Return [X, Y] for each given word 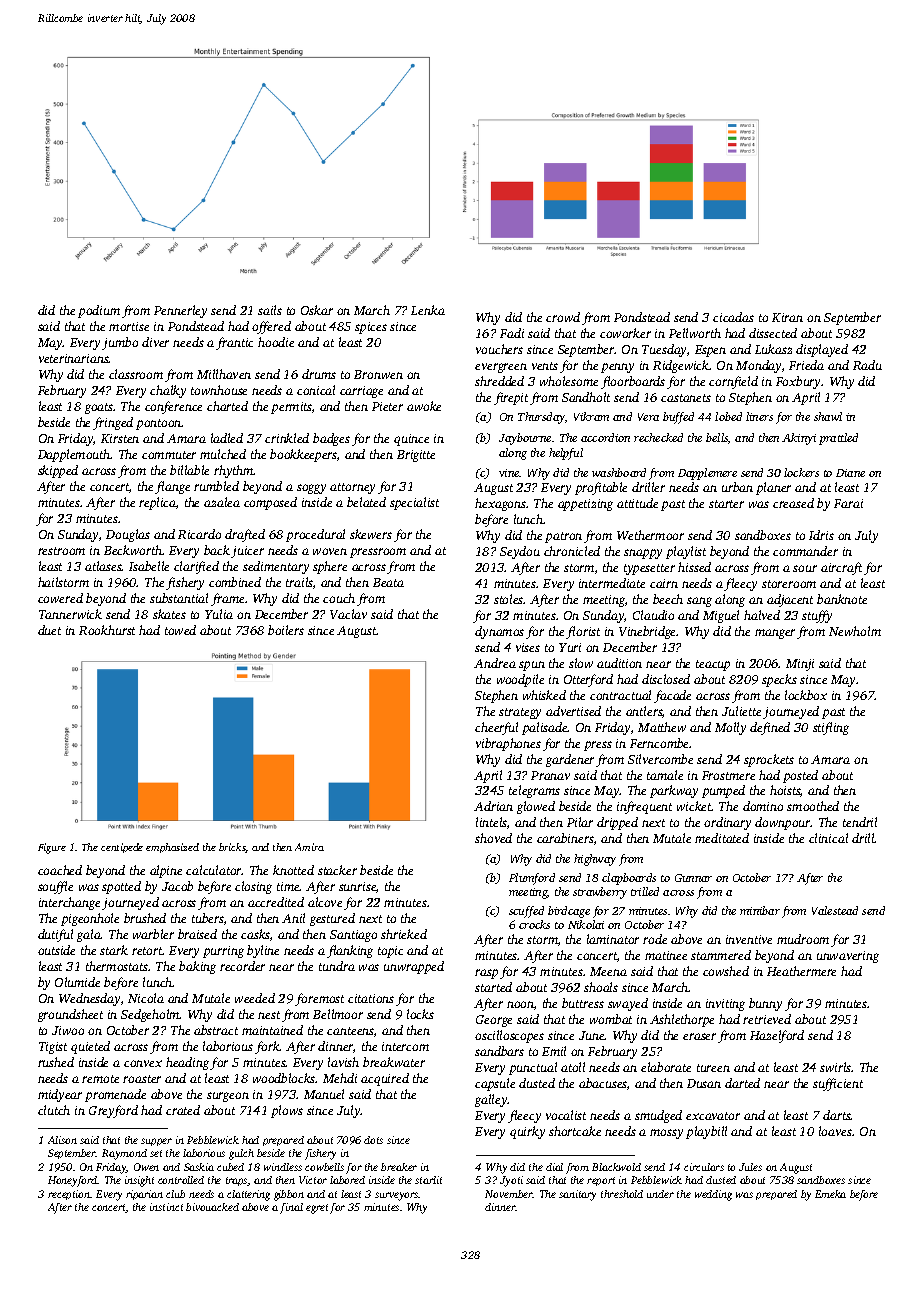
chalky [168, 391]
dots [373, 1140]
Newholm [855, 631]
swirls [836, 1067]
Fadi [512, 333]
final [291, 1208]
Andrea [495, 663]
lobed [728, 416]
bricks [232, 848]
